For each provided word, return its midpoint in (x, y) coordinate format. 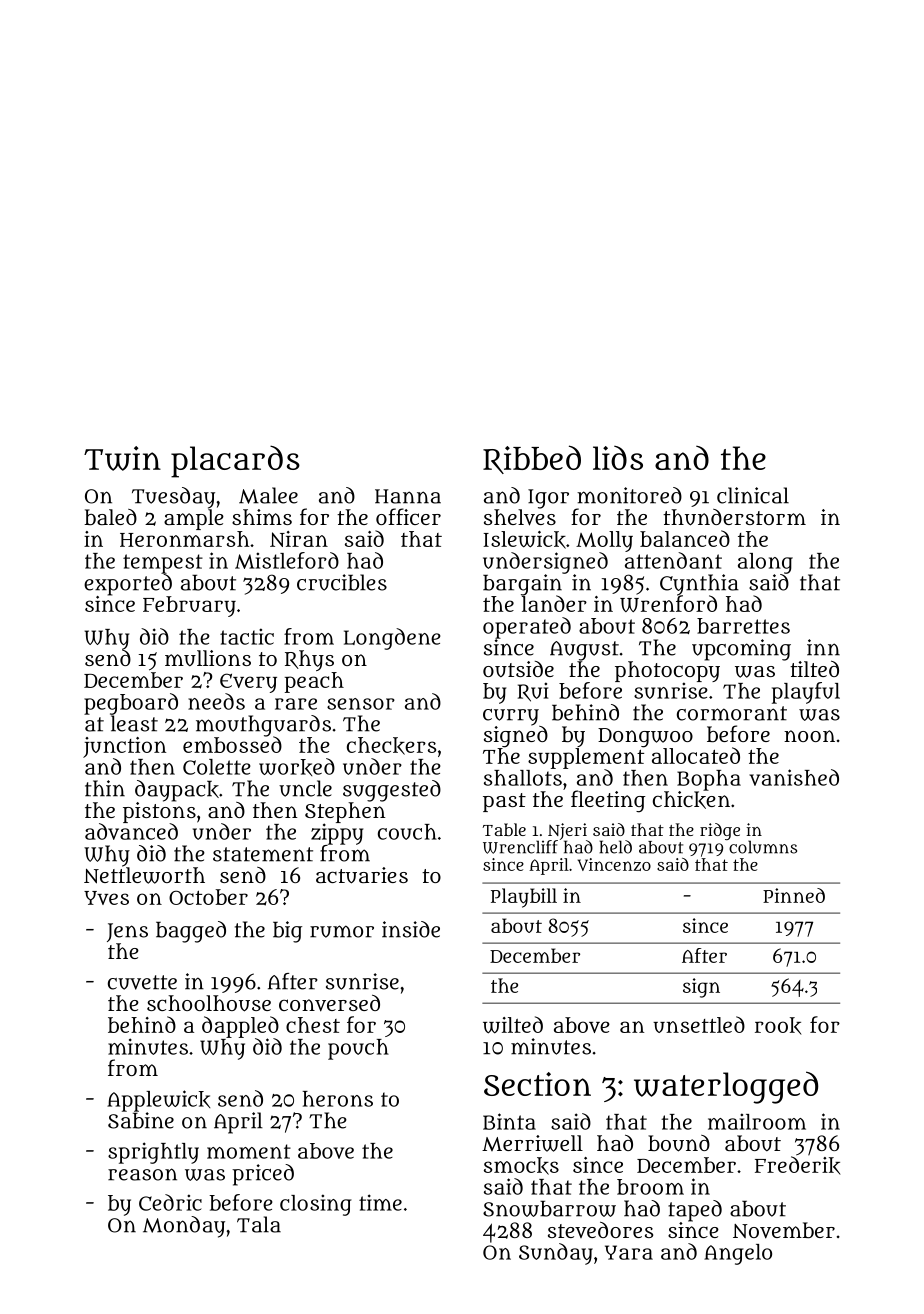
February (189, 606)
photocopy (667, 671)
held (615, 847)
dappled (240, 1027)
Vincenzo (614, 864)
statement (263, 854)
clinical (753, 495)
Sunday (556, 1254)
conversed (329, 1003)
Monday (184, 1227)
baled (110, 517)
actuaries (362, 875)
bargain (522, 584)
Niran (299, 539)
